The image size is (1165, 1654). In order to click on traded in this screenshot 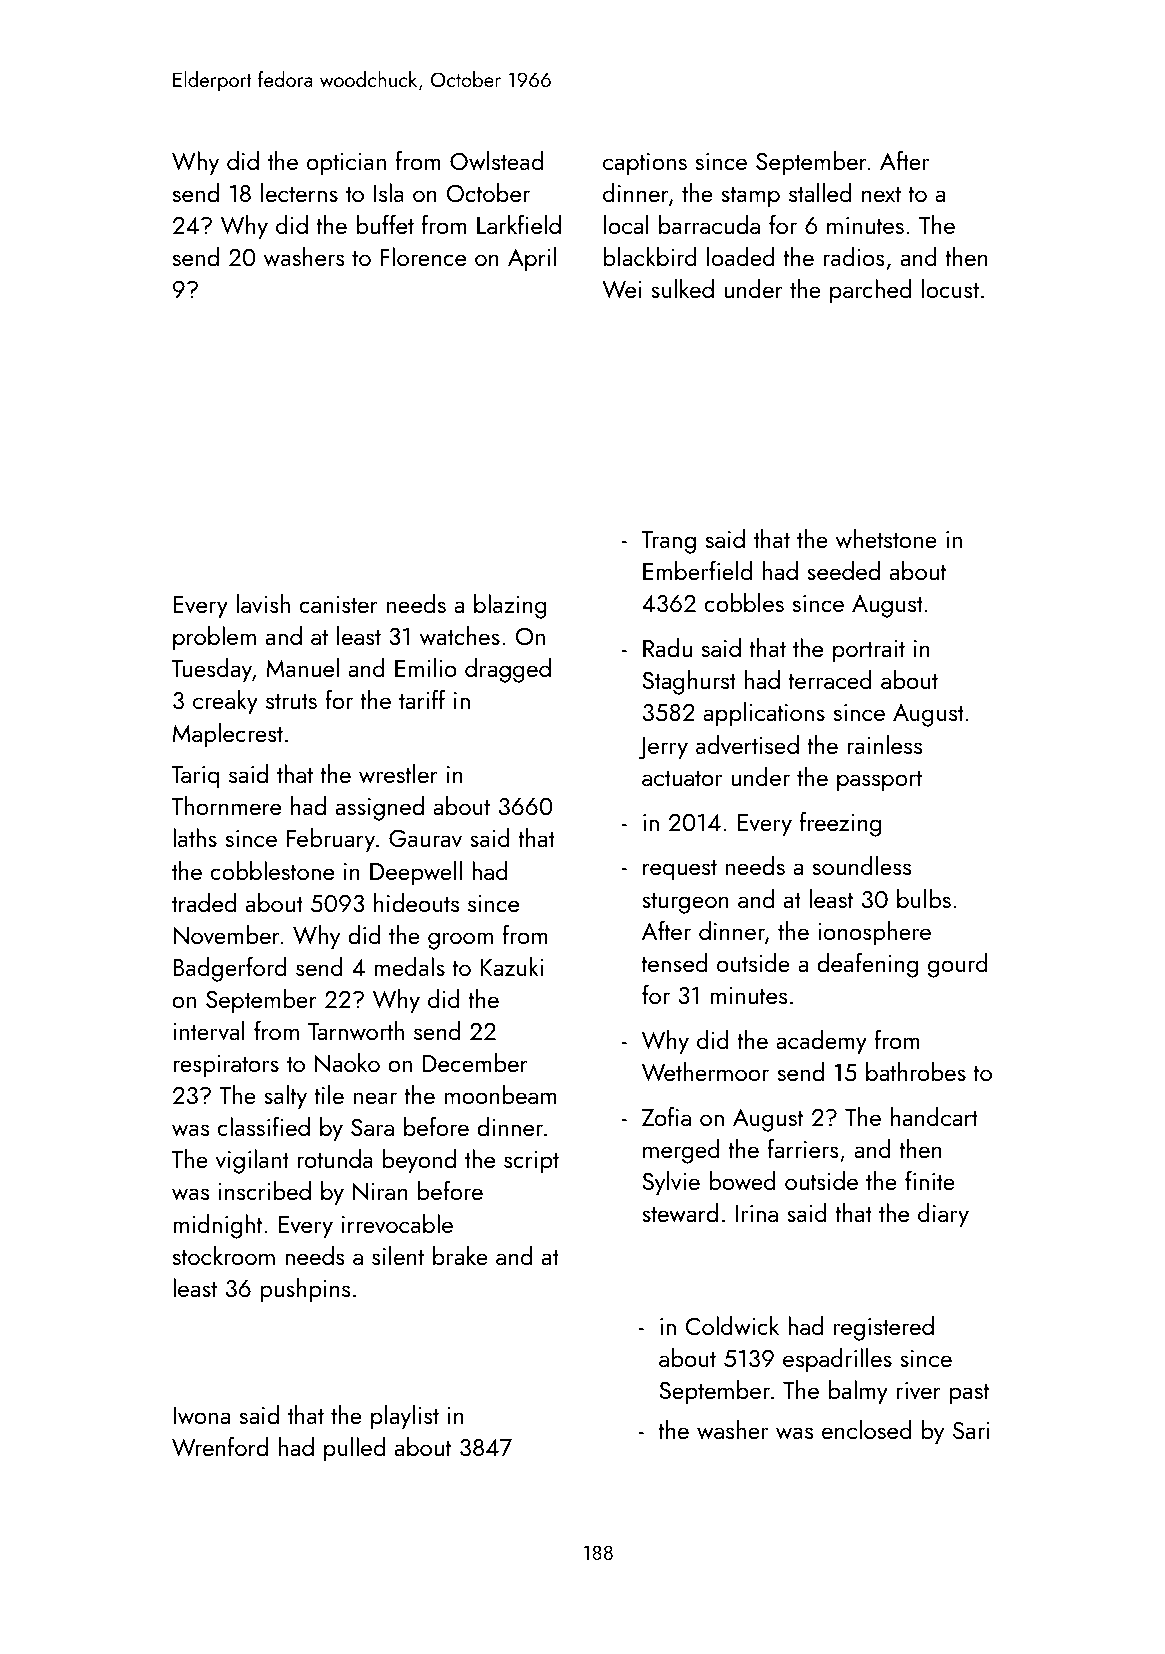, I will do `click(204, 902)`.
